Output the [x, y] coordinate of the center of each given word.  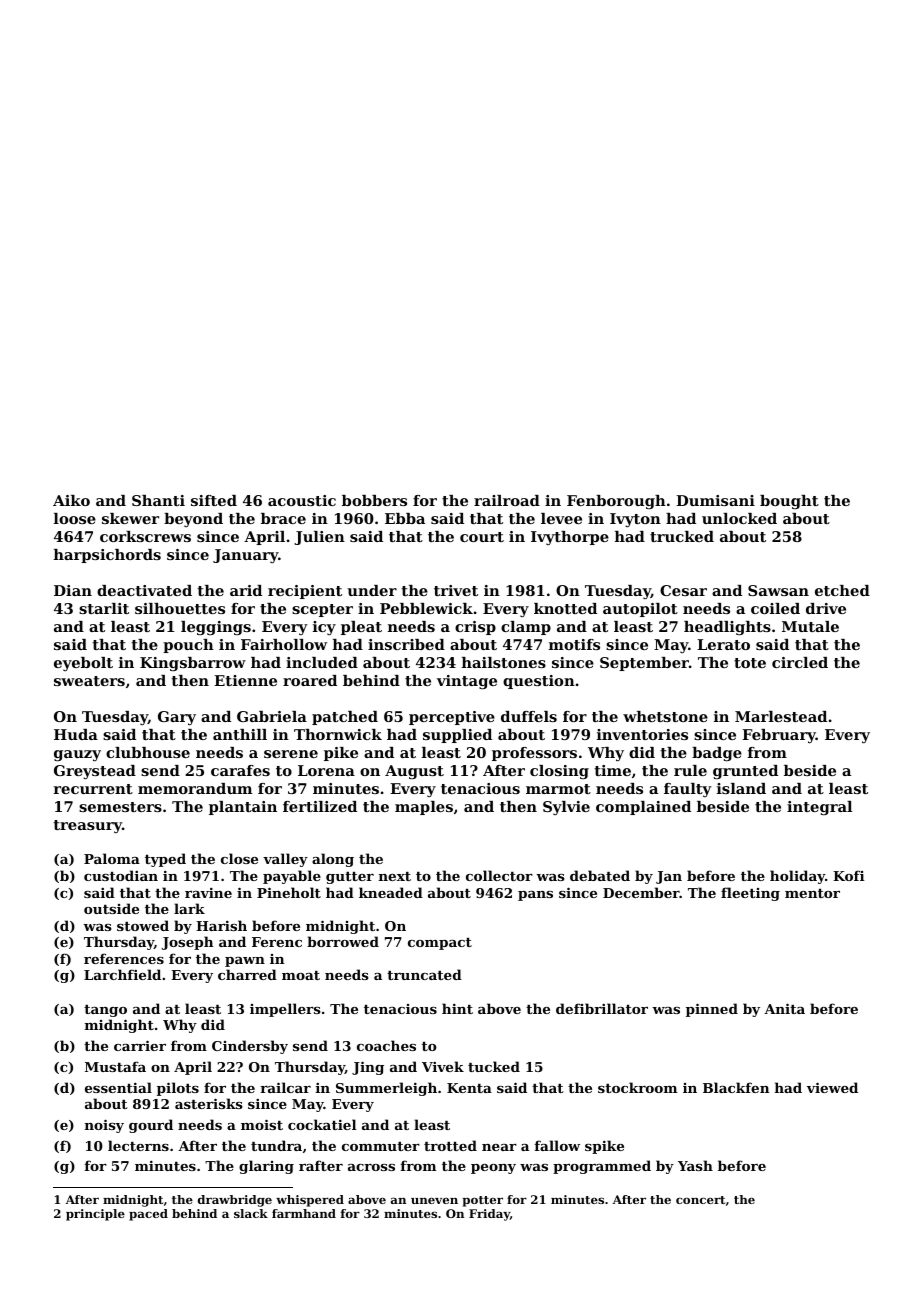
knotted [565, 608]
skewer [130, 518]
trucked [682, 536]
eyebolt [83, 664]
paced [148, 1215]
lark [189, 908]
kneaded [391, 892]
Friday [489, 1215]
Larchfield [122, 974]
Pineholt [289, 892]
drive [826, 608]
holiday [797, 877]
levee [561, 518]
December [641, 892]
